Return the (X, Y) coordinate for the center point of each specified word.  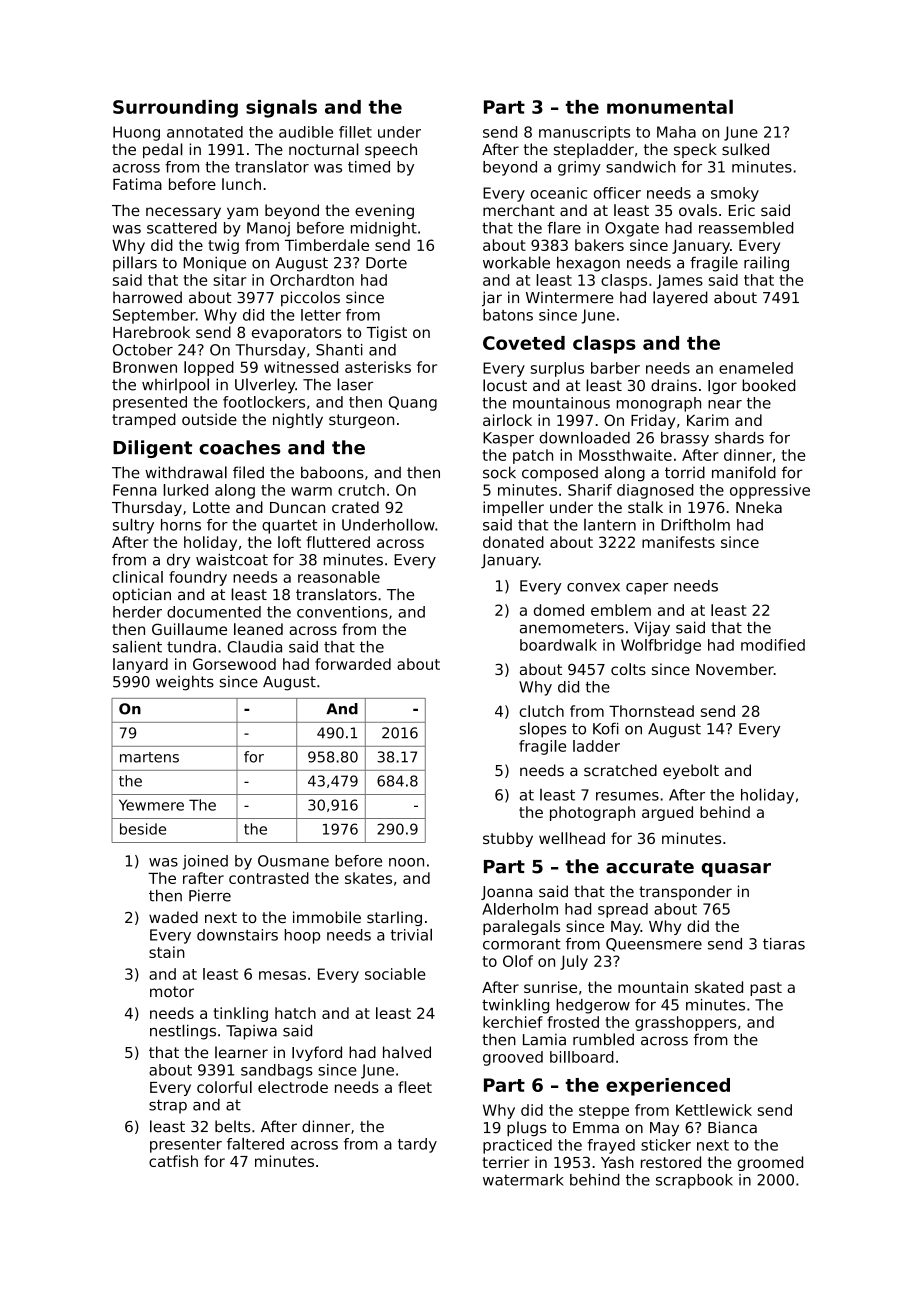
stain (167, 952)
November (735, 669)
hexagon (588, 264)
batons (508, 315)
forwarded (353, 664)
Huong (136, 133)
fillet (355, 132)
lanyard (140, 665)
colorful (224, 1087)
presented (150, 403)
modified (773, 645)
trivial (411, 934)
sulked (745, 149)
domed (559, 610)
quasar (736, 870)
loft (289, 542)
